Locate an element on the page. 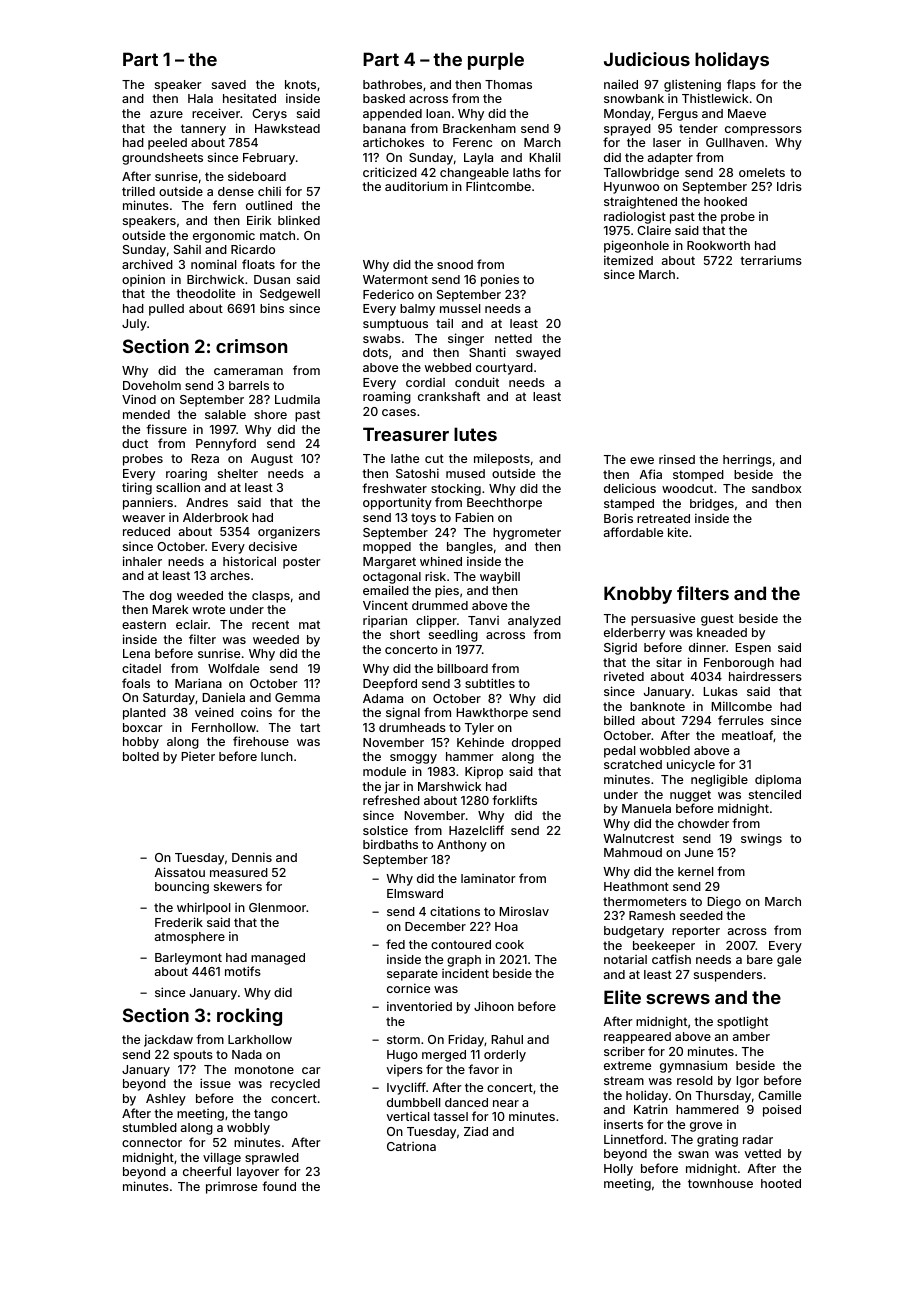 The image size is (924, 1308). Rookworth is located at coordinates (718, 245).
